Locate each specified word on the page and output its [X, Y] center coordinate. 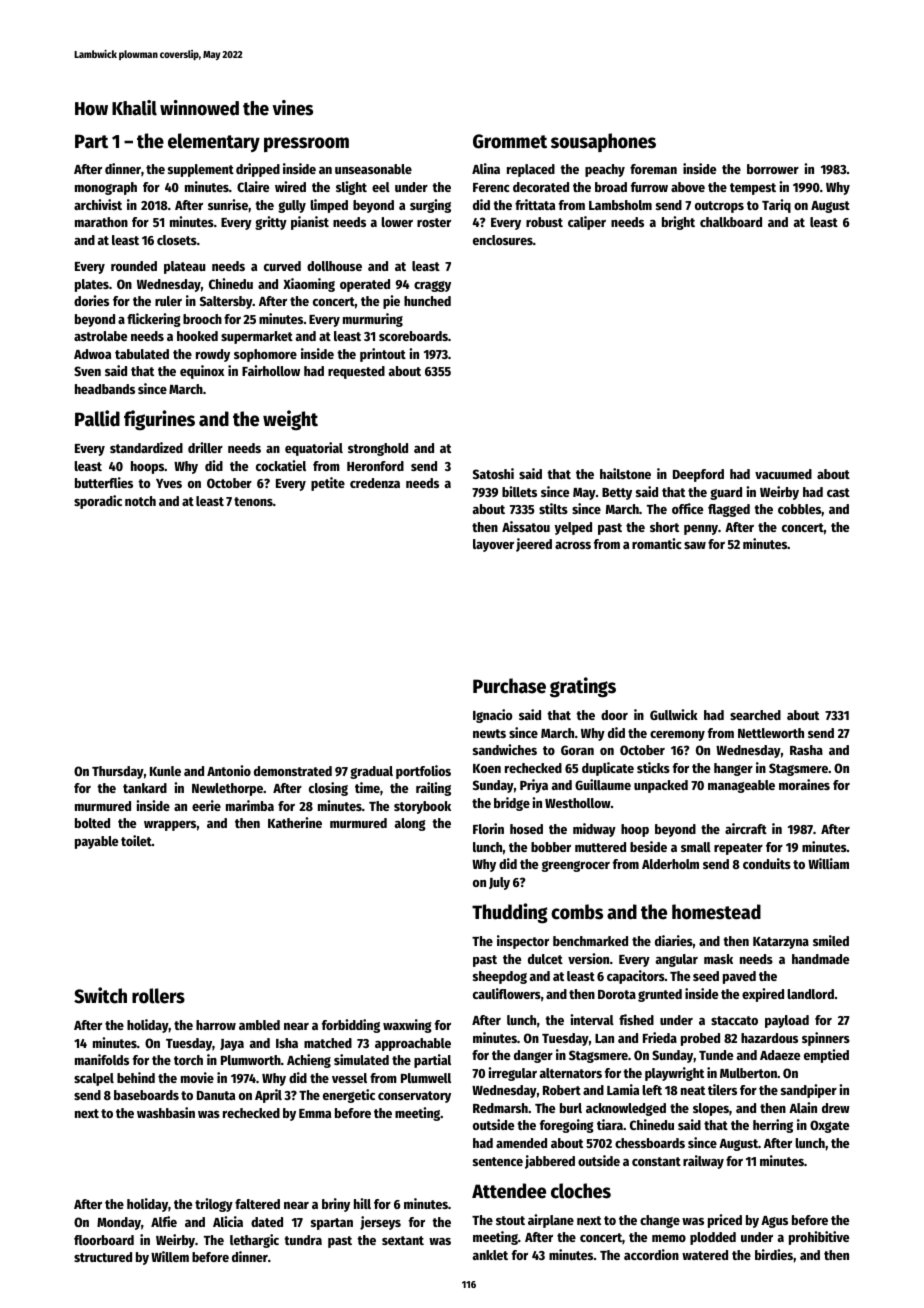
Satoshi [493, 473]
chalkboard [731, 222]
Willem [170, 1256]
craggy [432, 286]
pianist [310, 223]
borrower [773, 169]
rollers [158, 996]
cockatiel [281, 465]
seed [706, 976]
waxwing [407, 1026]
